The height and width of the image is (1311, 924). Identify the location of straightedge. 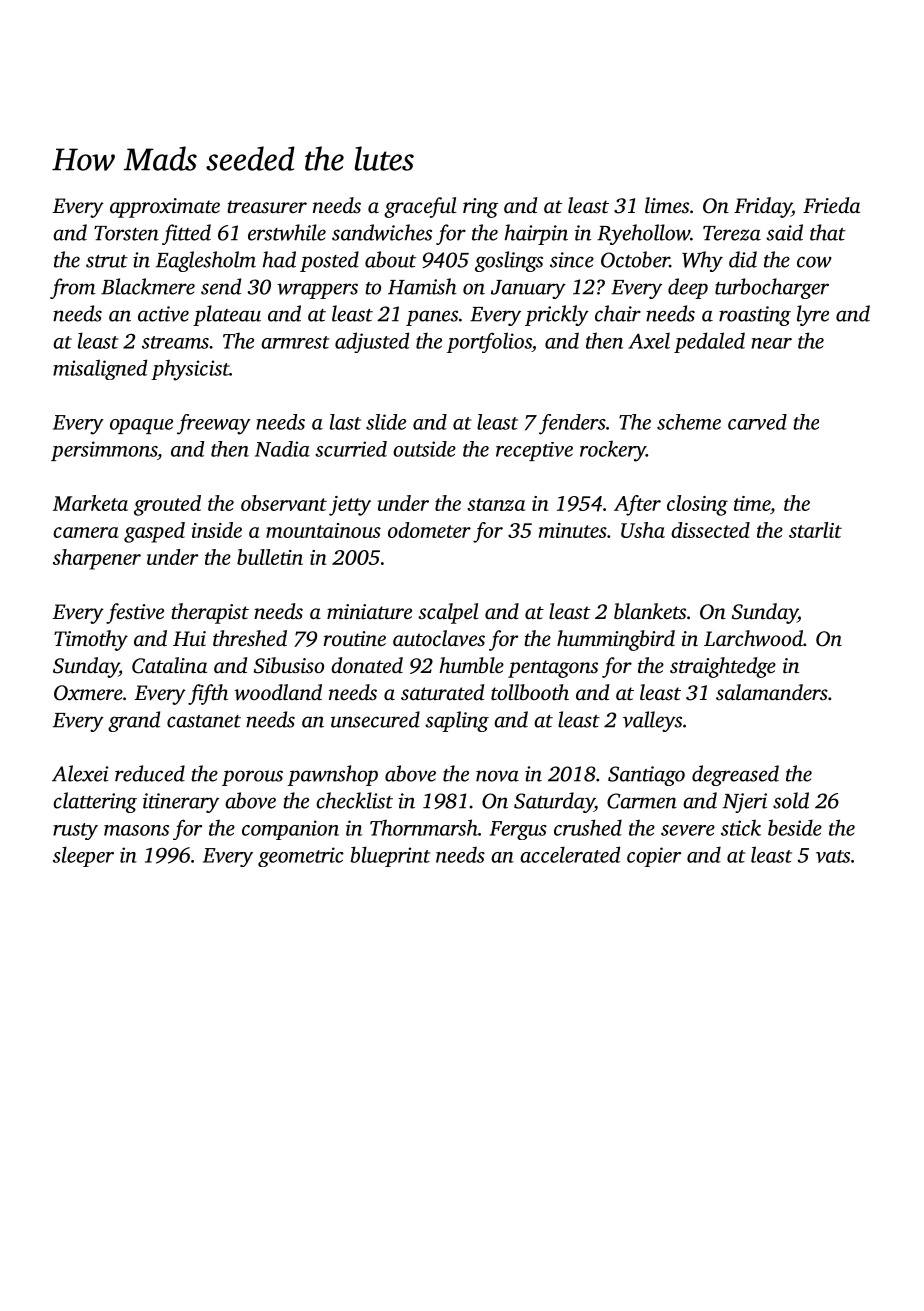
(723, 667).
